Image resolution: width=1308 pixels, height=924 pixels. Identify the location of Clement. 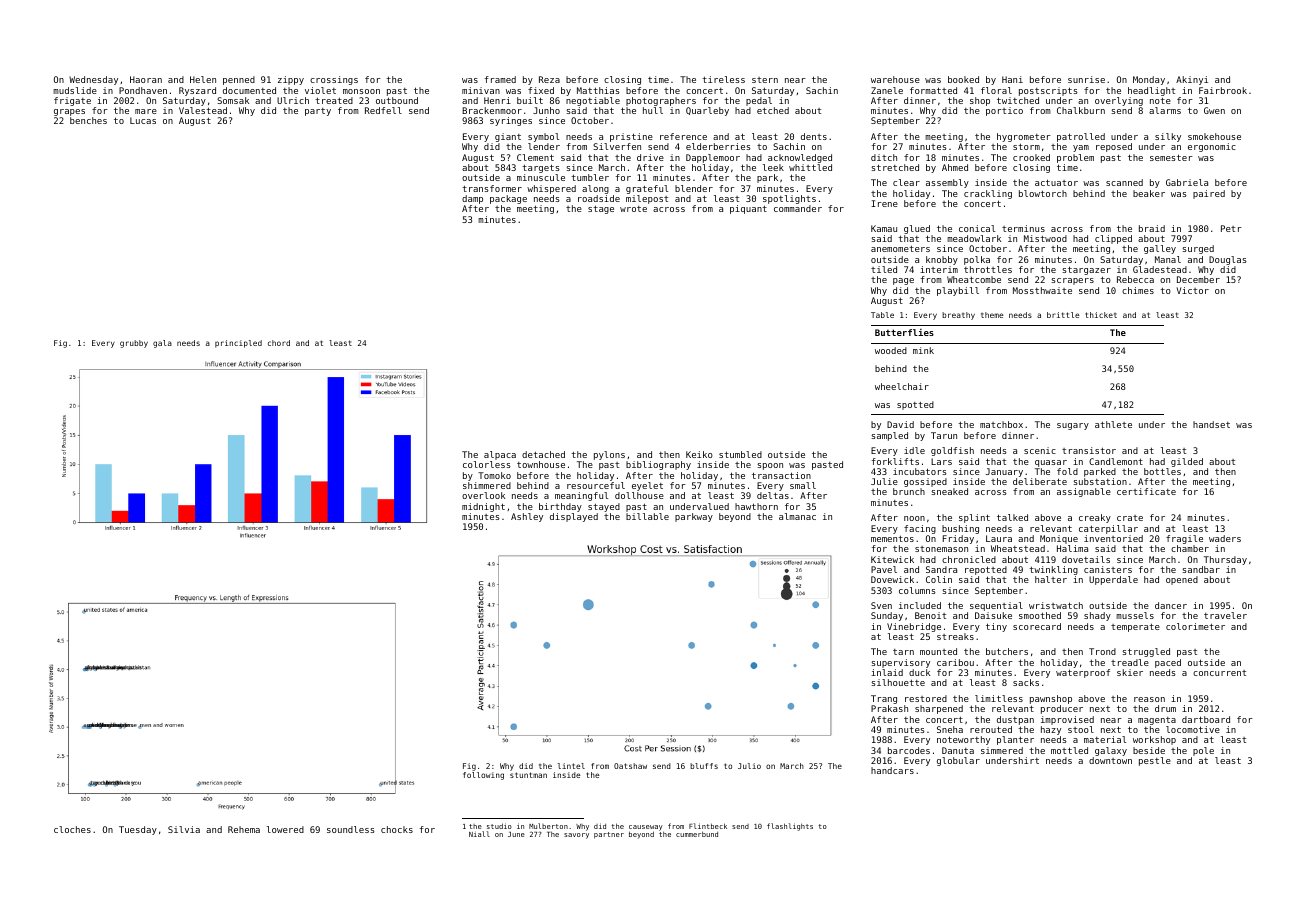
(535, 157).
